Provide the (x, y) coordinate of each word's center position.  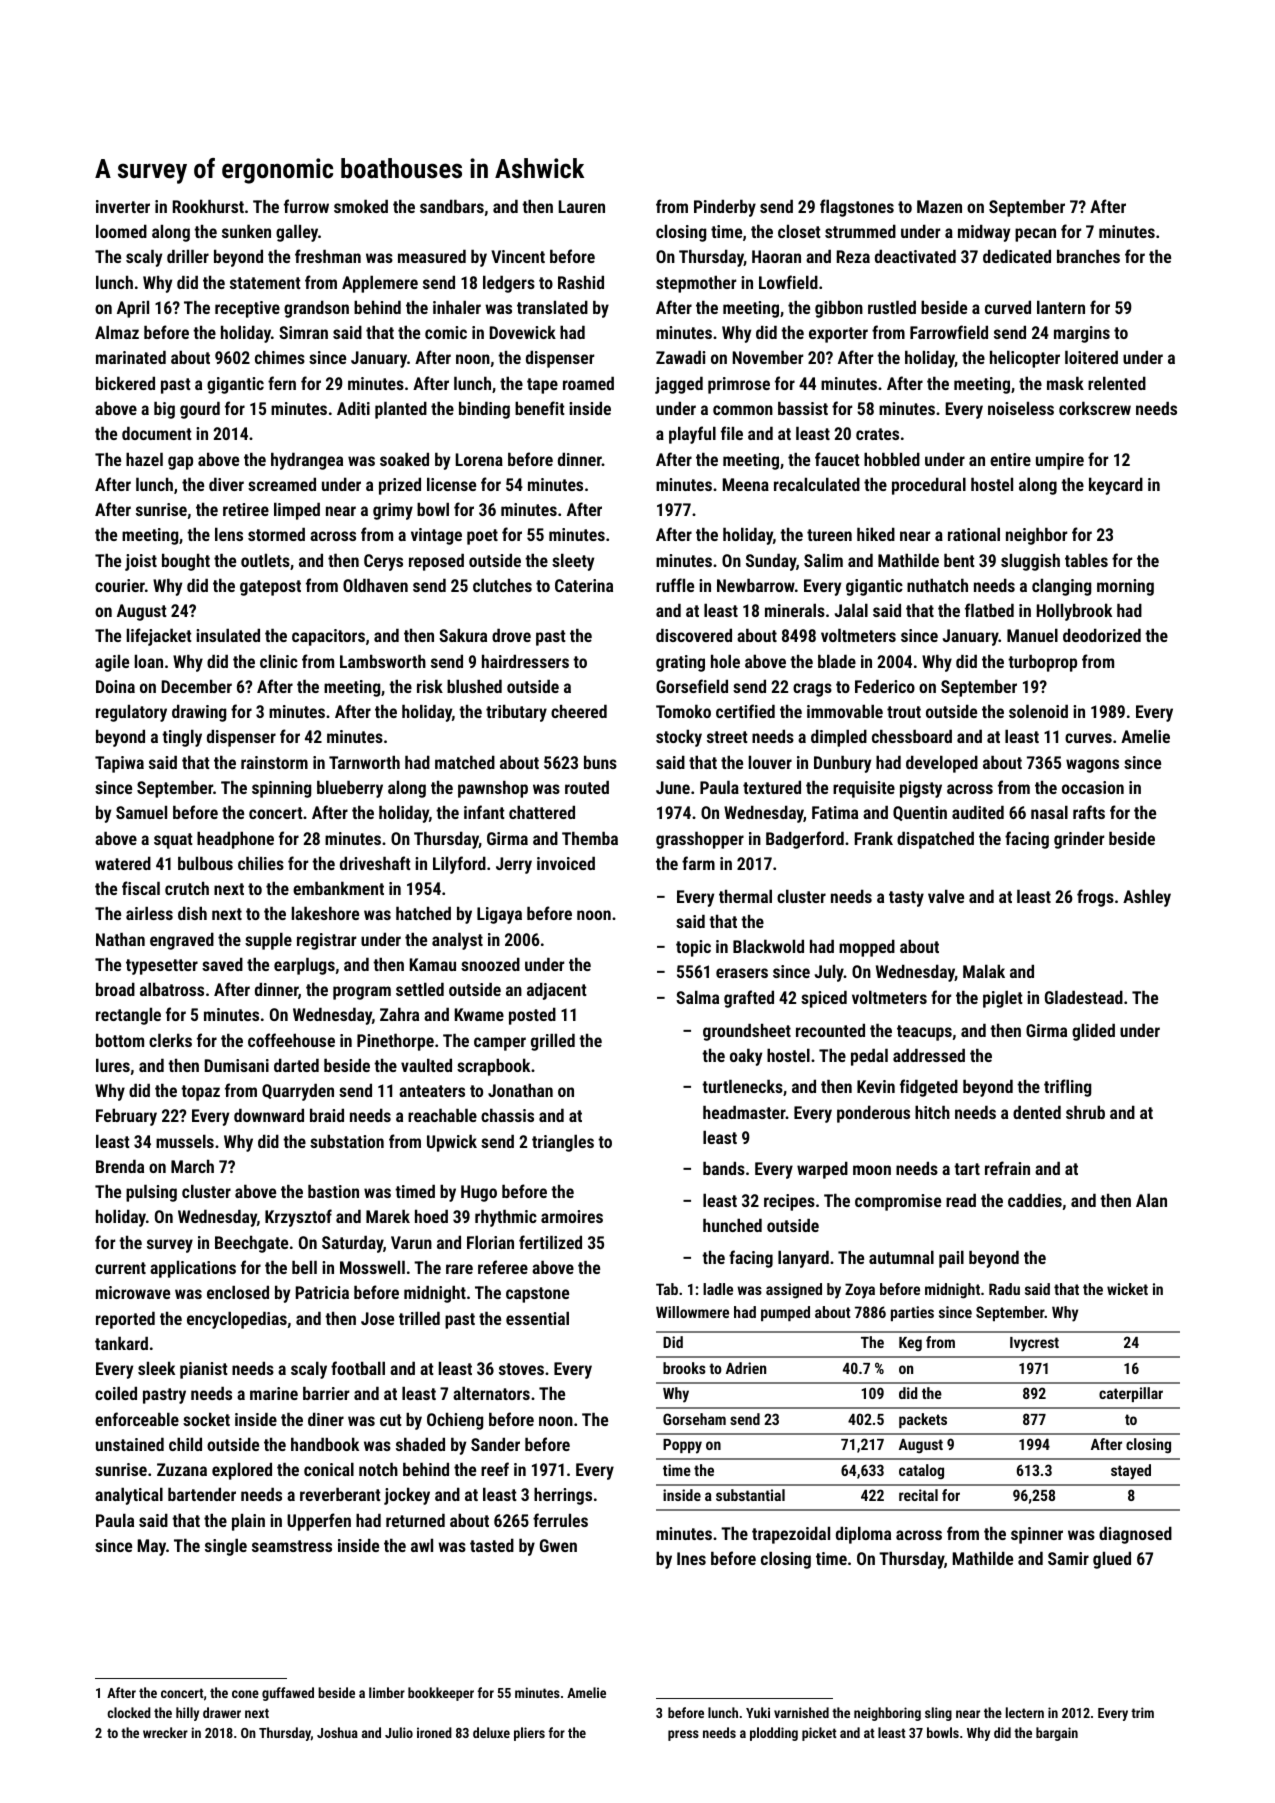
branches (1088, 256)
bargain (1057, 1734)
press (683, 1735)
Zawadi (680, 357)
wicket (1127, 1289)
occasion (1093, 787)
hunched (732, 1225)
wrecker (165, 1732)
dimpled (839, 738)
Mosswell (372, 1267)
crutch (187, 888)
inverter (123, 206)
